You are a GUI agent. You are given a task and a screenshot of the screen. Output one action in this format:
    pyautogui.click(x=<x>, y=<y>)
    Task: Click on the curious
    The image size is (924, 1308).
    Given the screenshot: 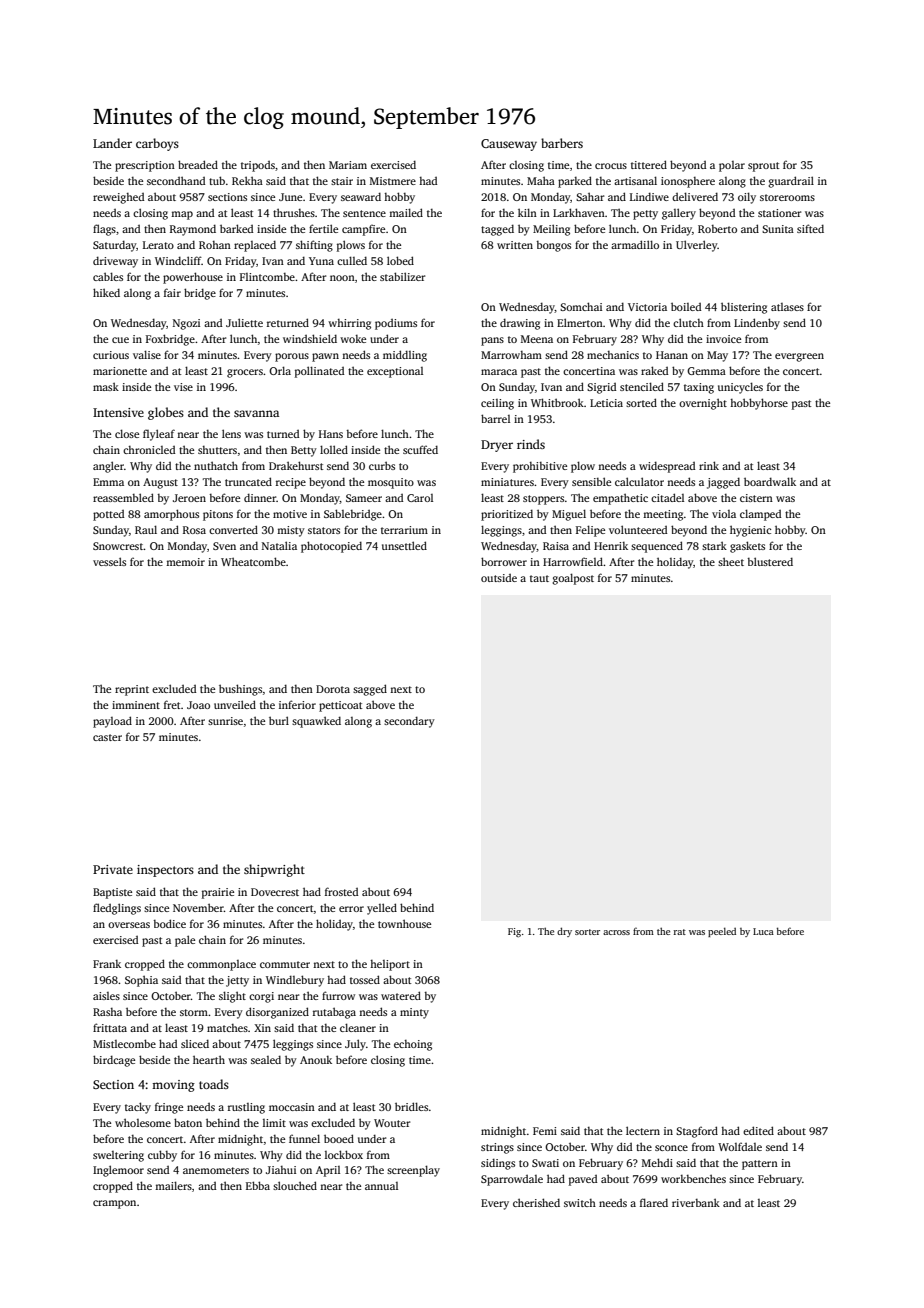 What is the action you would take?
    pyautogui.click(x=111, y=355)
